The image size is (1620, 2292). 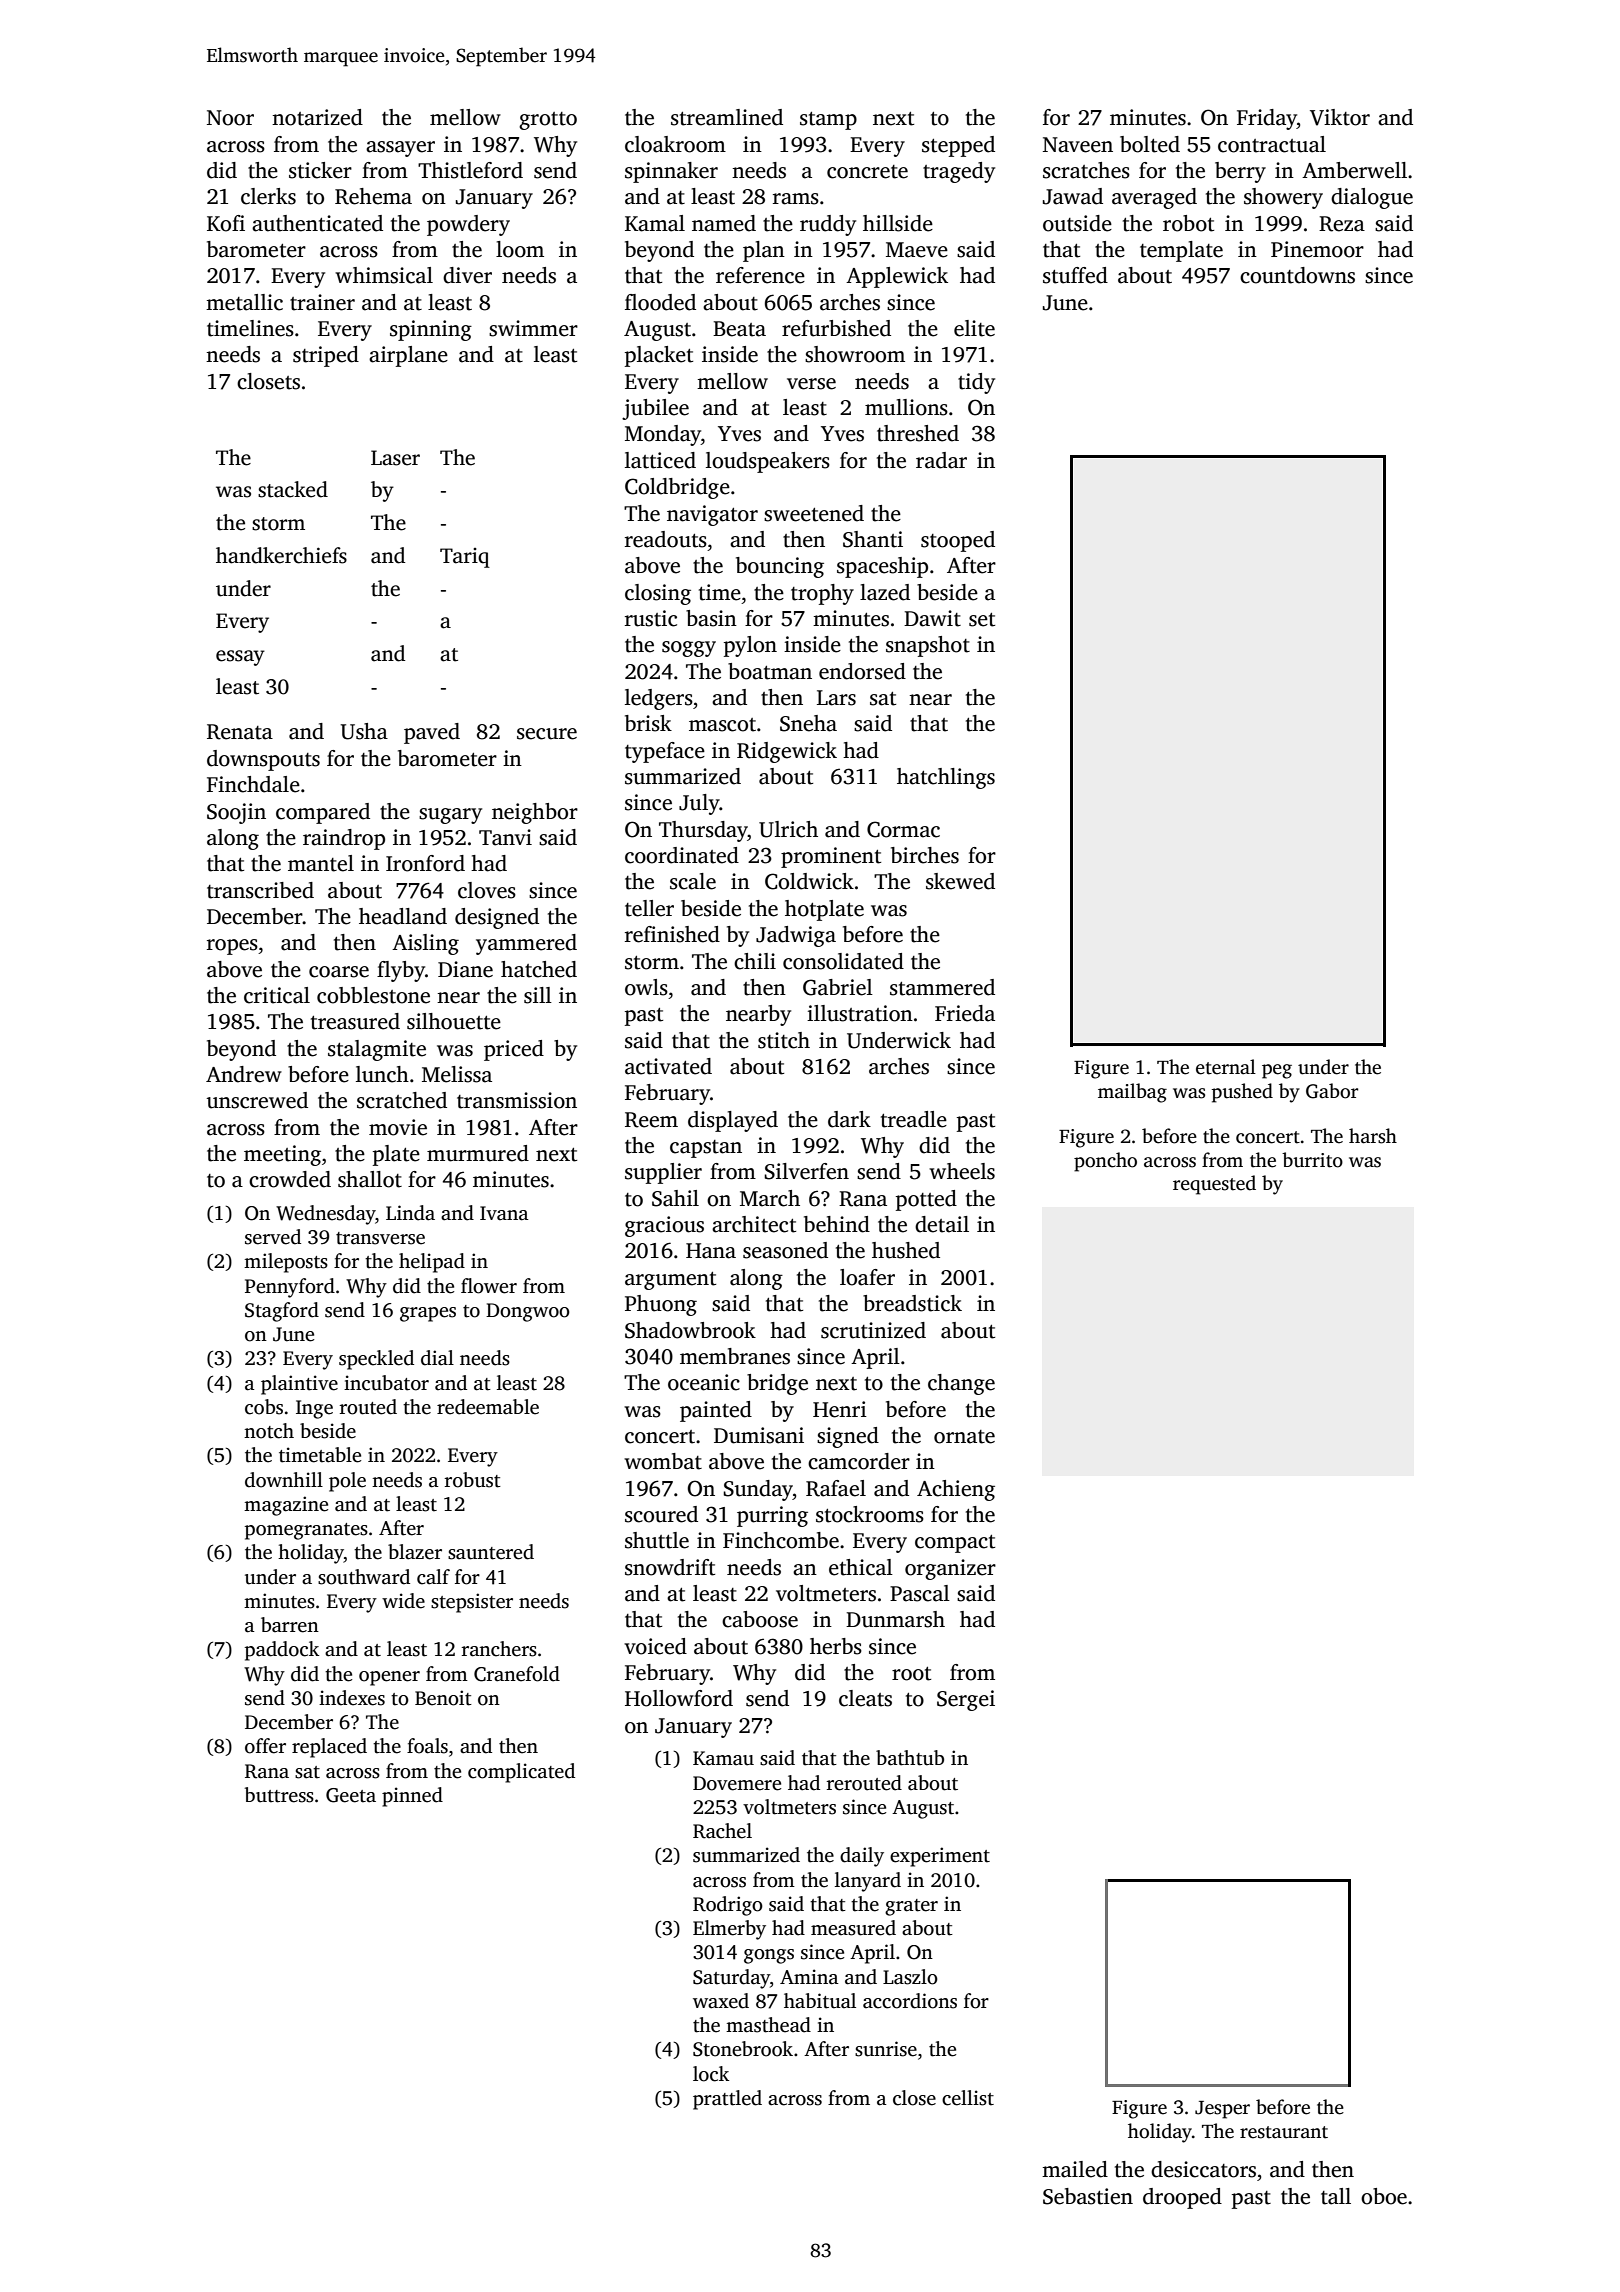 I want to click on flooded, so click(x=660, y=302).
